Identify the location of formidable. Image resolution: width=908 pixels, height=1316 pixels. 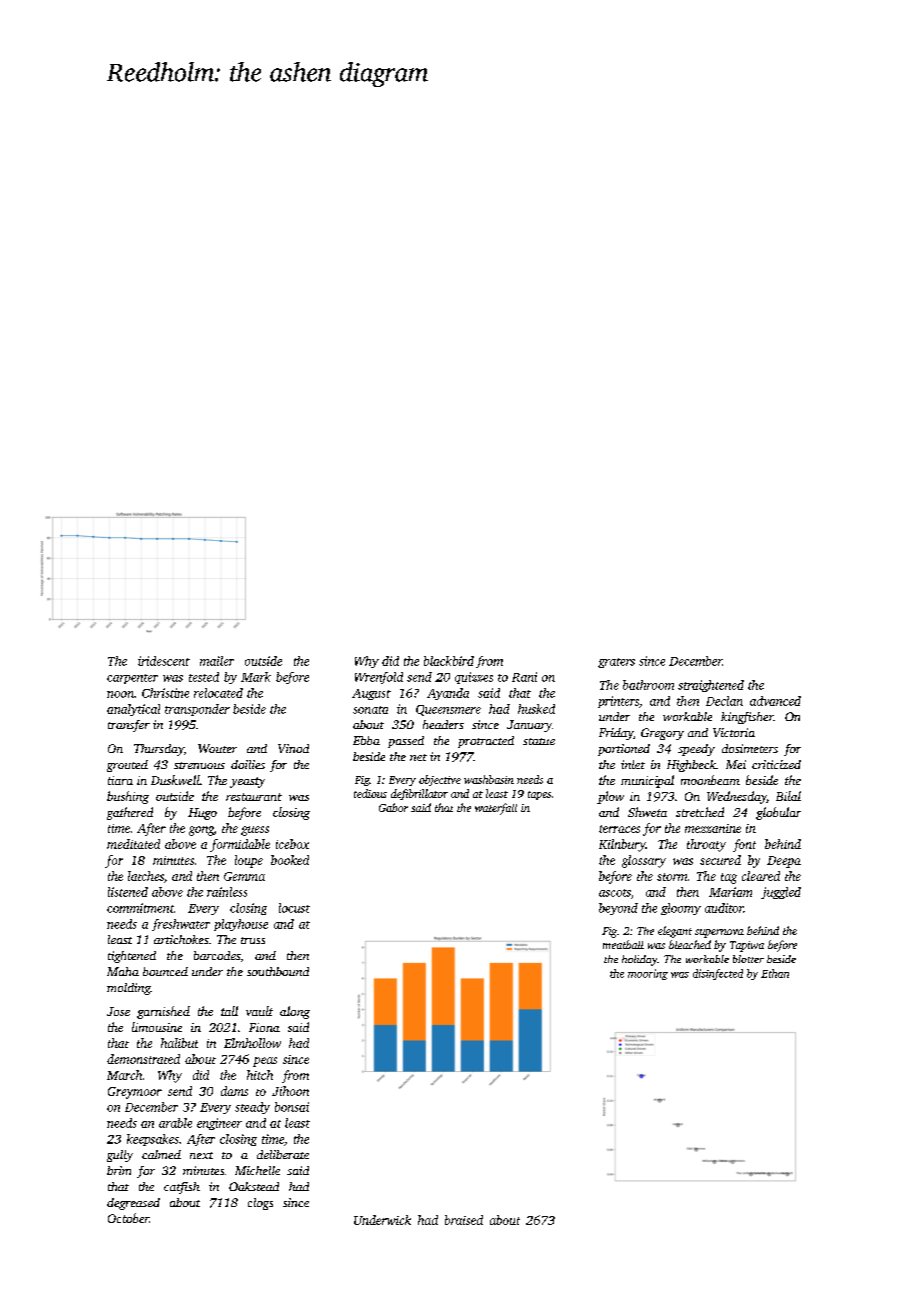
(240, 845).
